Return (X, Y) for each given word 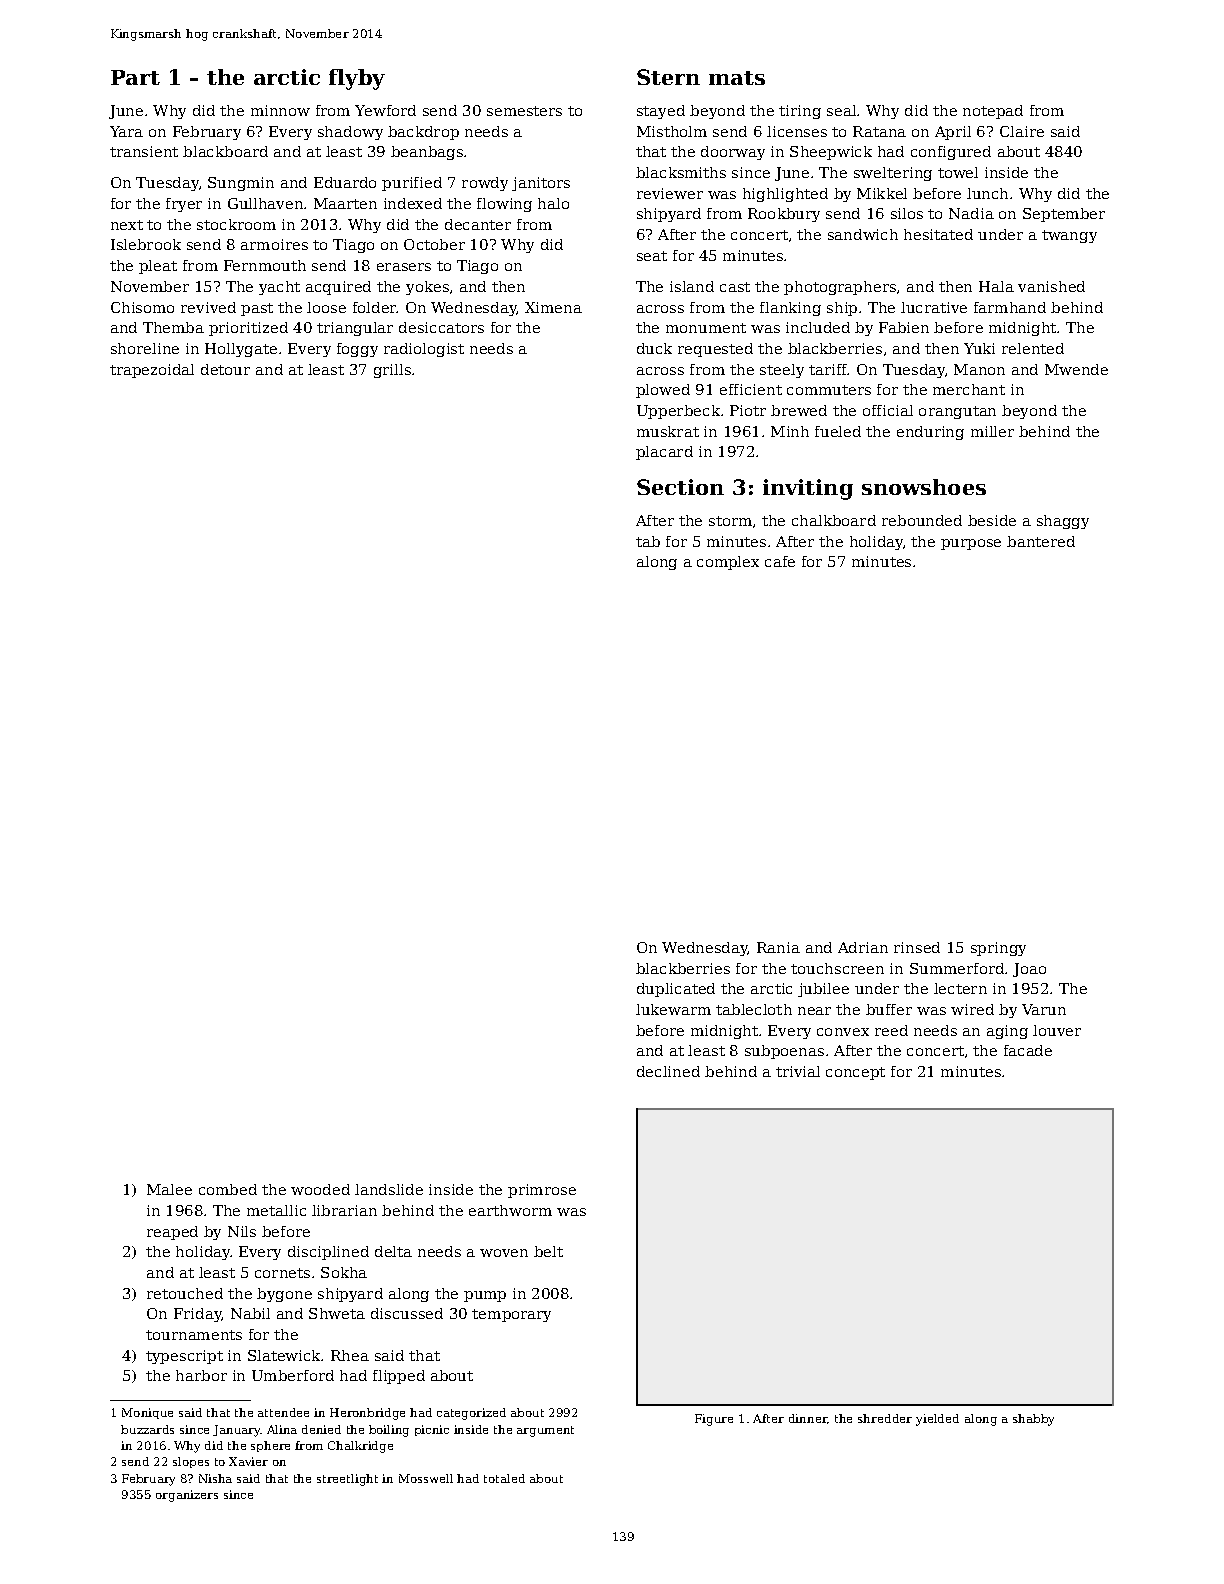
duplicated (676, 990)
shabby (1033, 1420)
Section (680, 487)
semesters (524, 111)
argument (545, 1431)
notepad (993, 112)
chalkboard (834, 520)
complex (728, 563)
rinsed (917, 947)
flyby (357, 79)
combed (228, 1189)
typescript (184, 1357)
